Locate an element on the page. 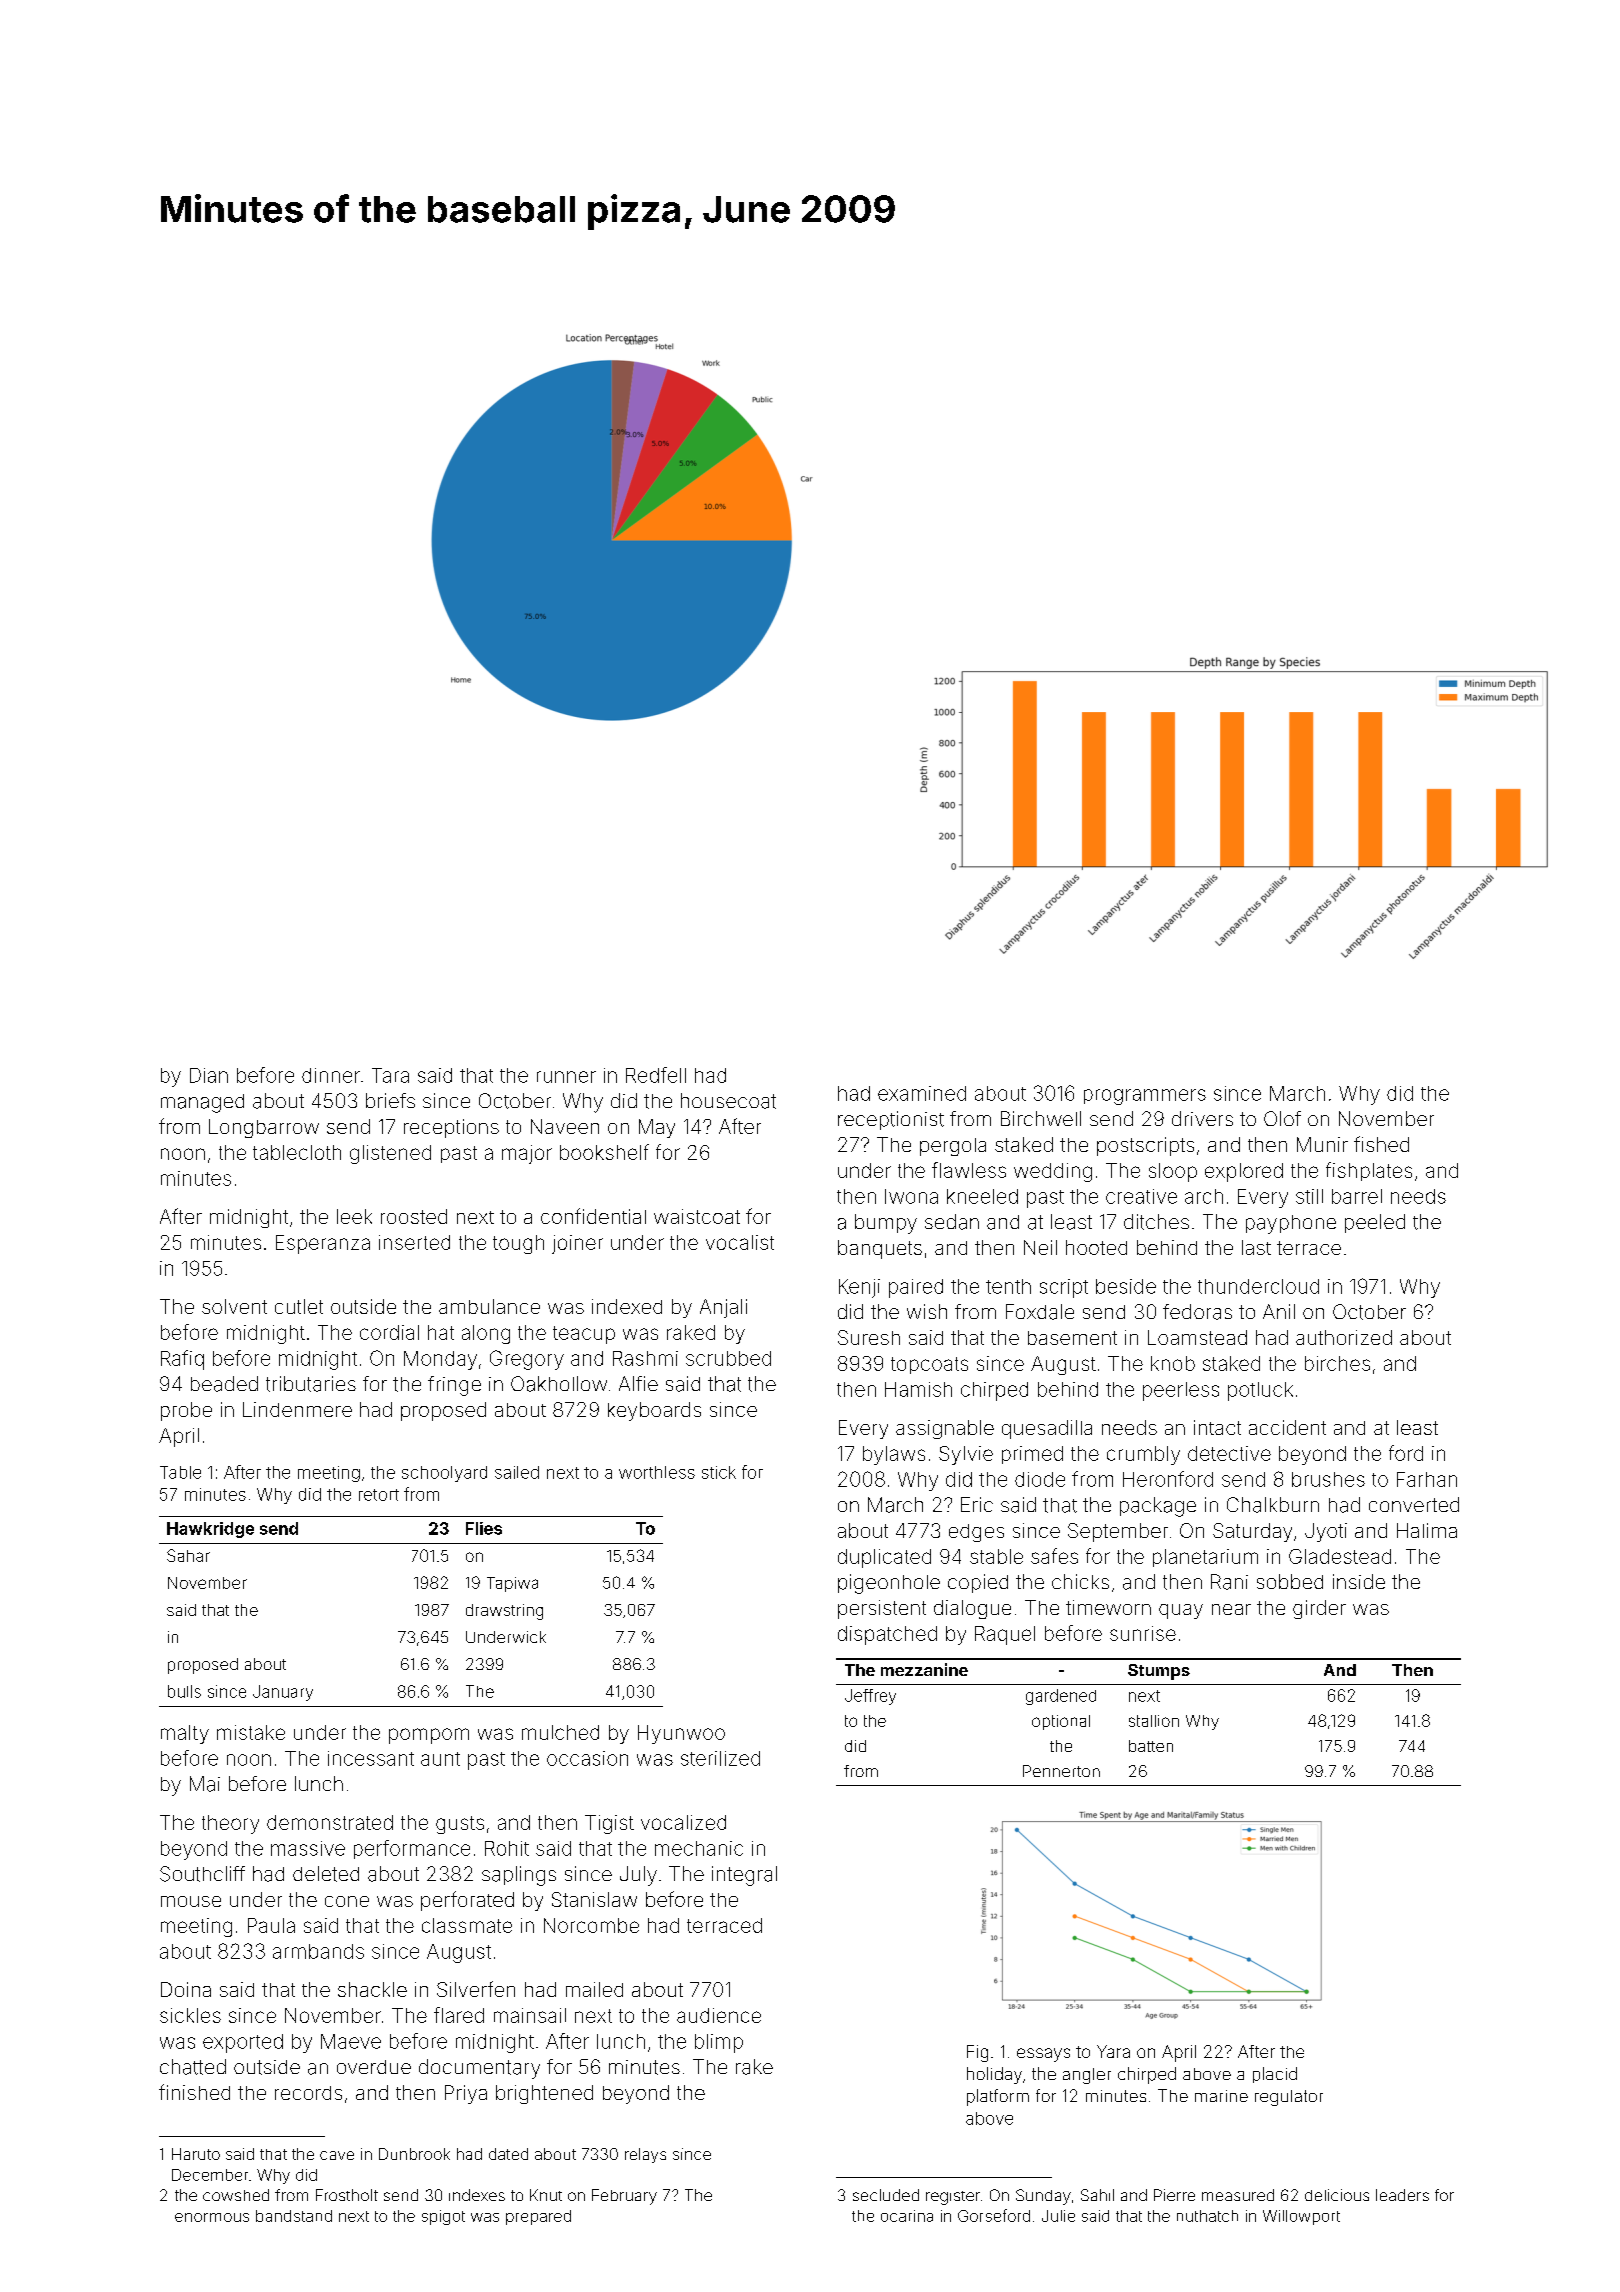 This page has height=2292, width=1620. Hawkridge is located at coordinates (210, 1530).
